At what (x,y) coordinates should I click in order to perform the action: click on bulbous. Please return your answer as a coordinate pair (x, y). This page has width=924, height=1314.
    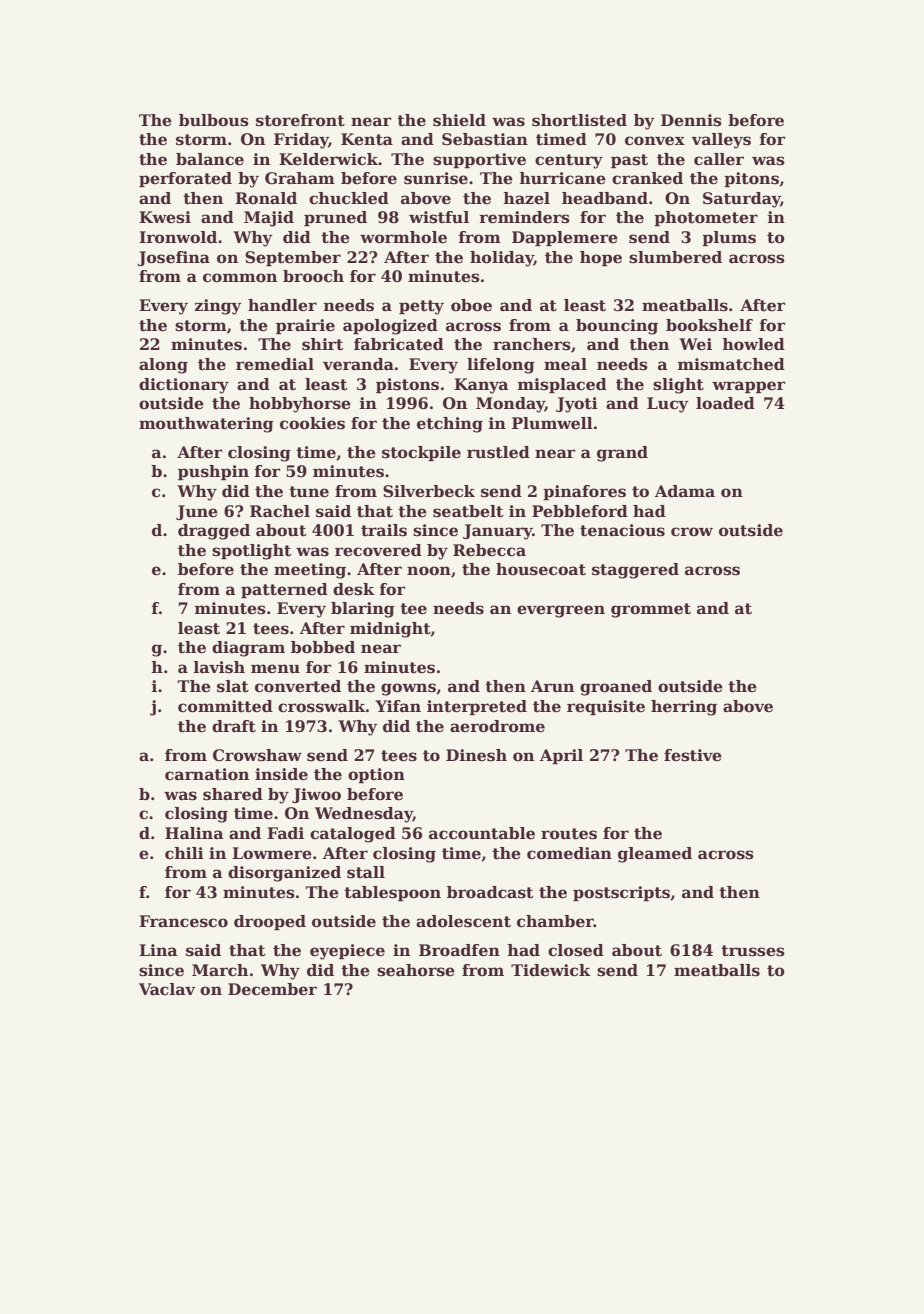
    Looking at the image, I should click on (214, 120).
